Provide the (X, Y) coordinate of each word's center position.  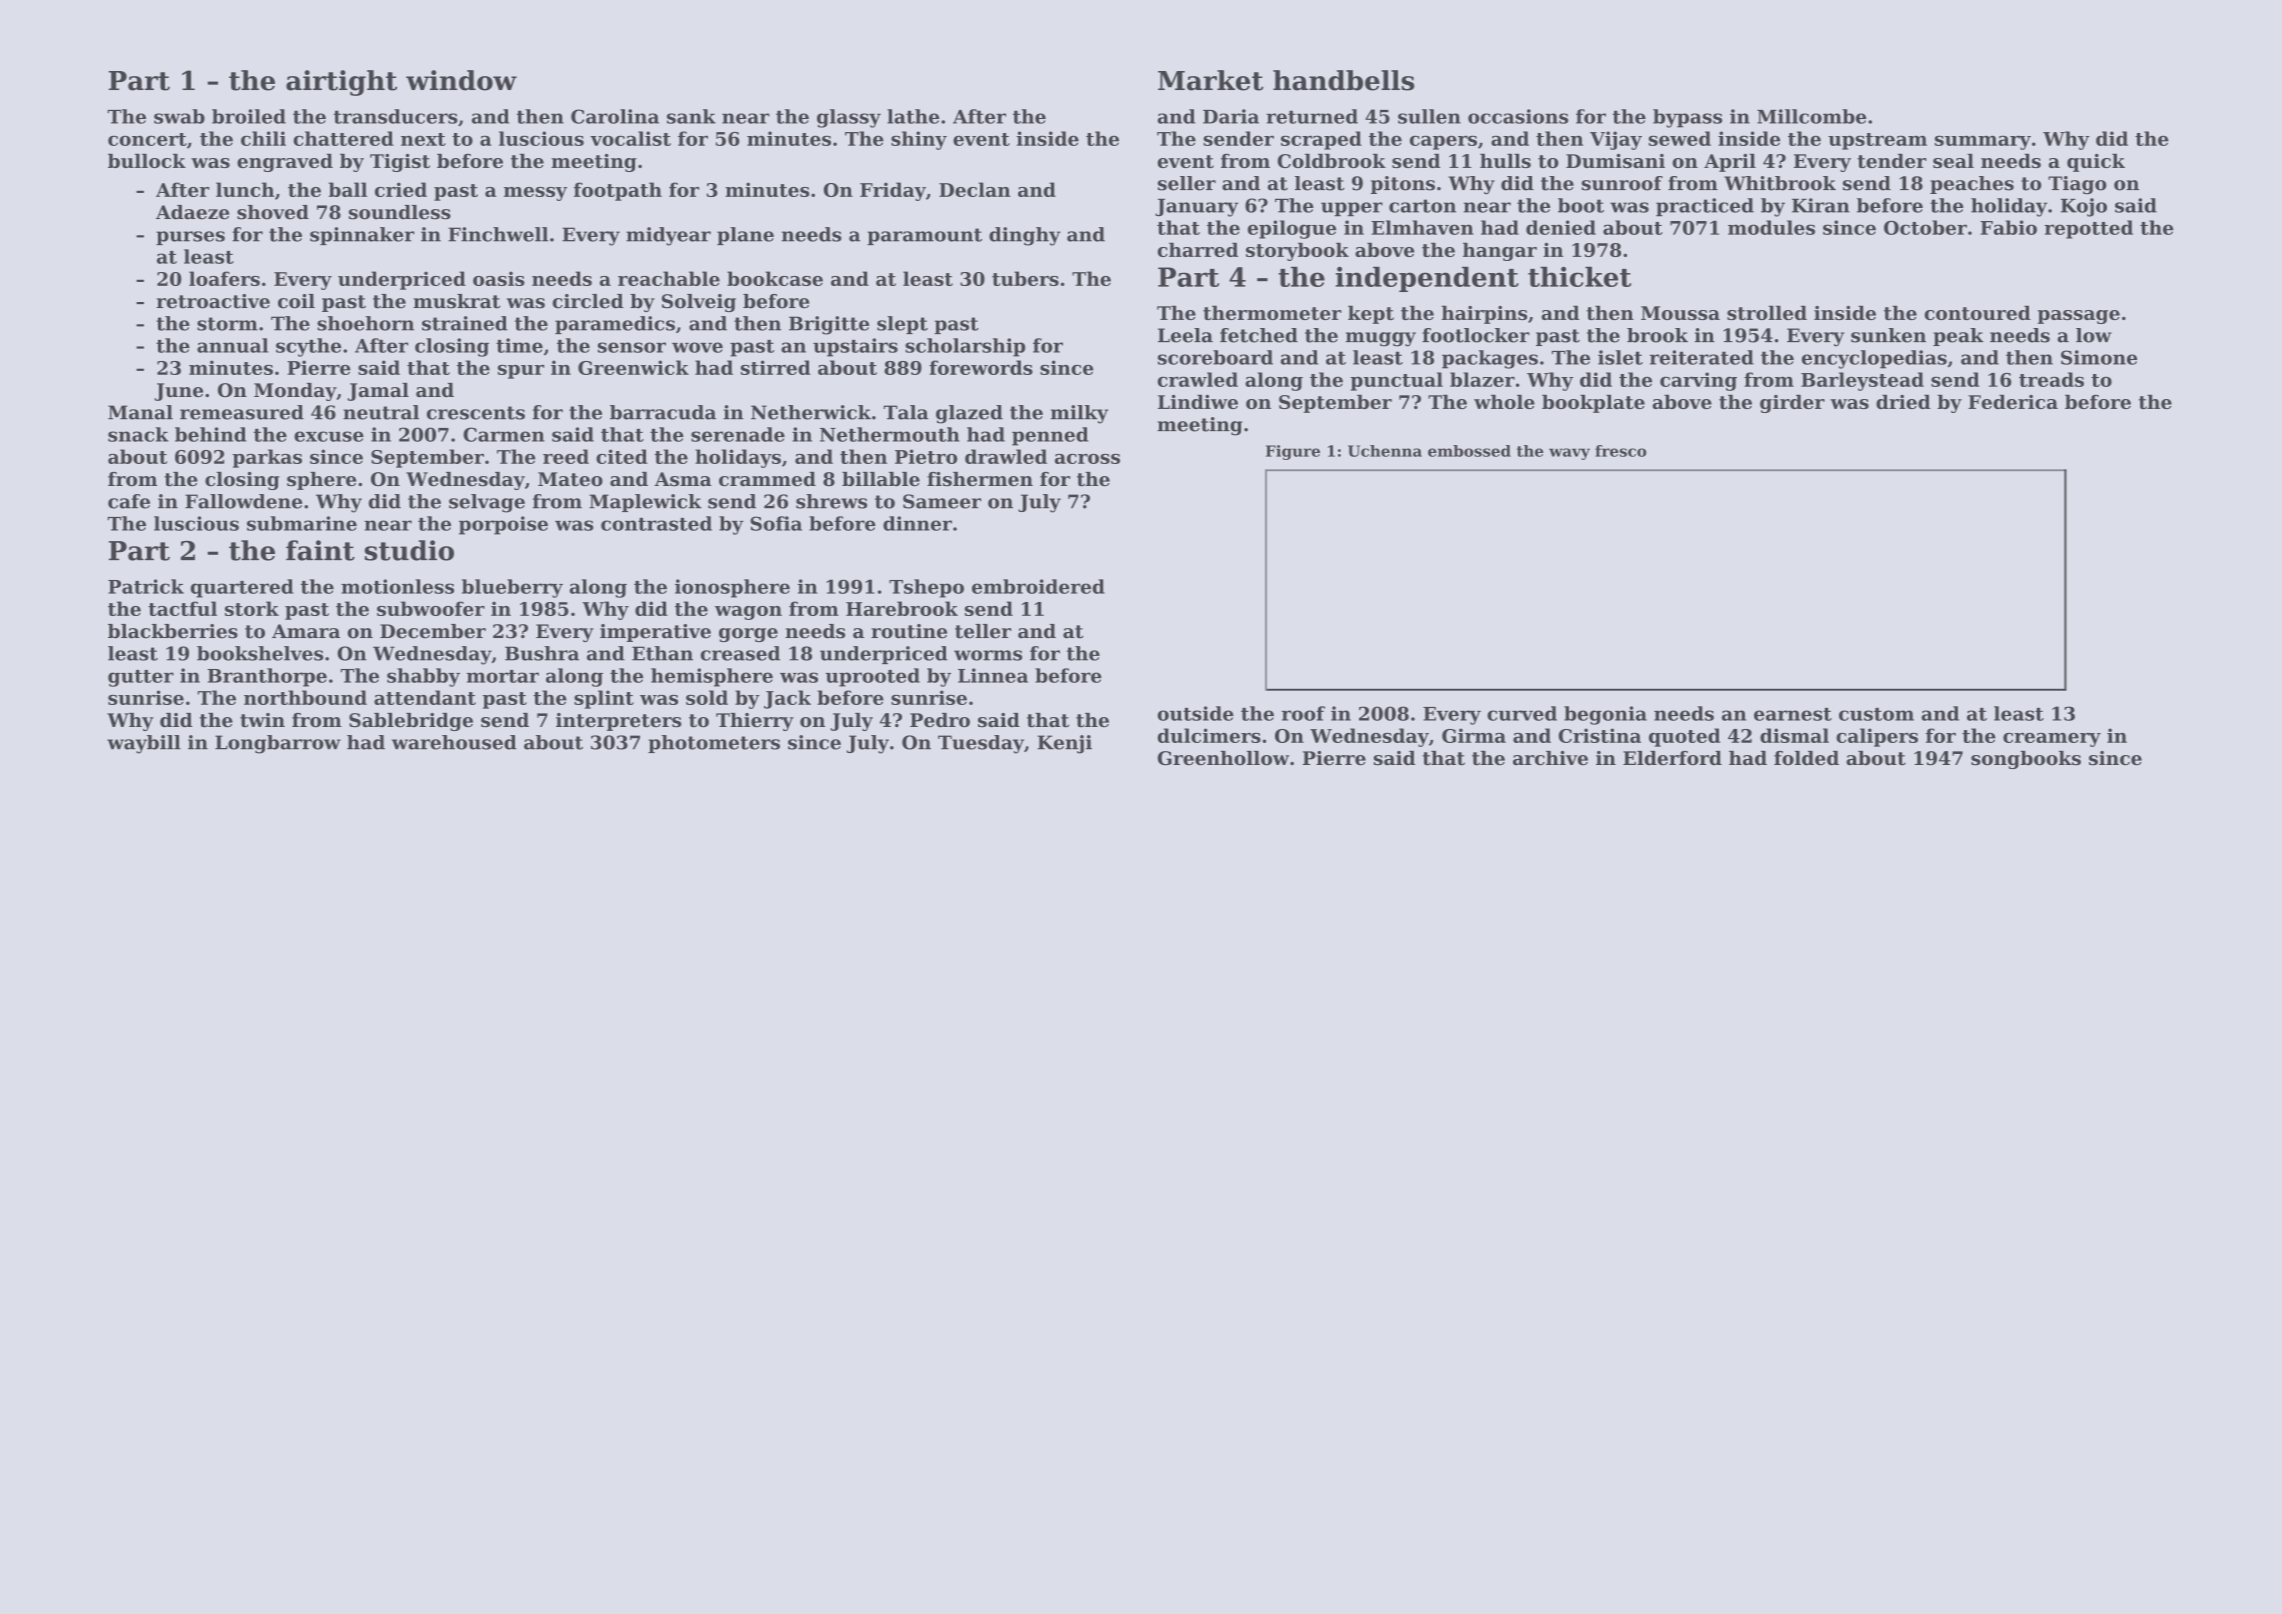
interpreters (618, 722)
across (1087, 459)
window (461, 80)
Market (1210, 80)
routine (909, 631)
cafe (129, 501)
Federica (2013, 401)
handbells (1343, 80)
